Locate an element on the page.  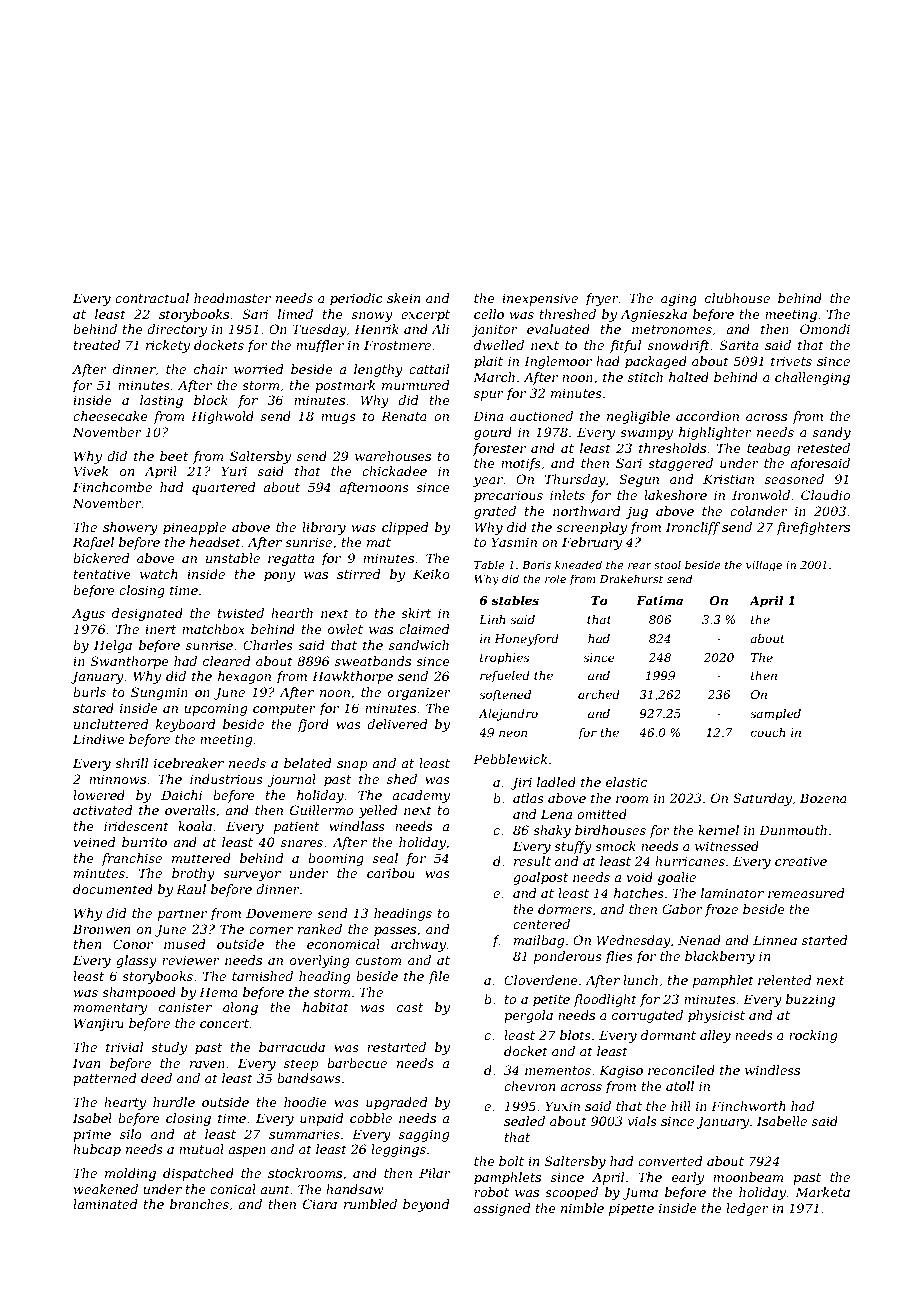
sampled is located at coordinates (775, 715).
